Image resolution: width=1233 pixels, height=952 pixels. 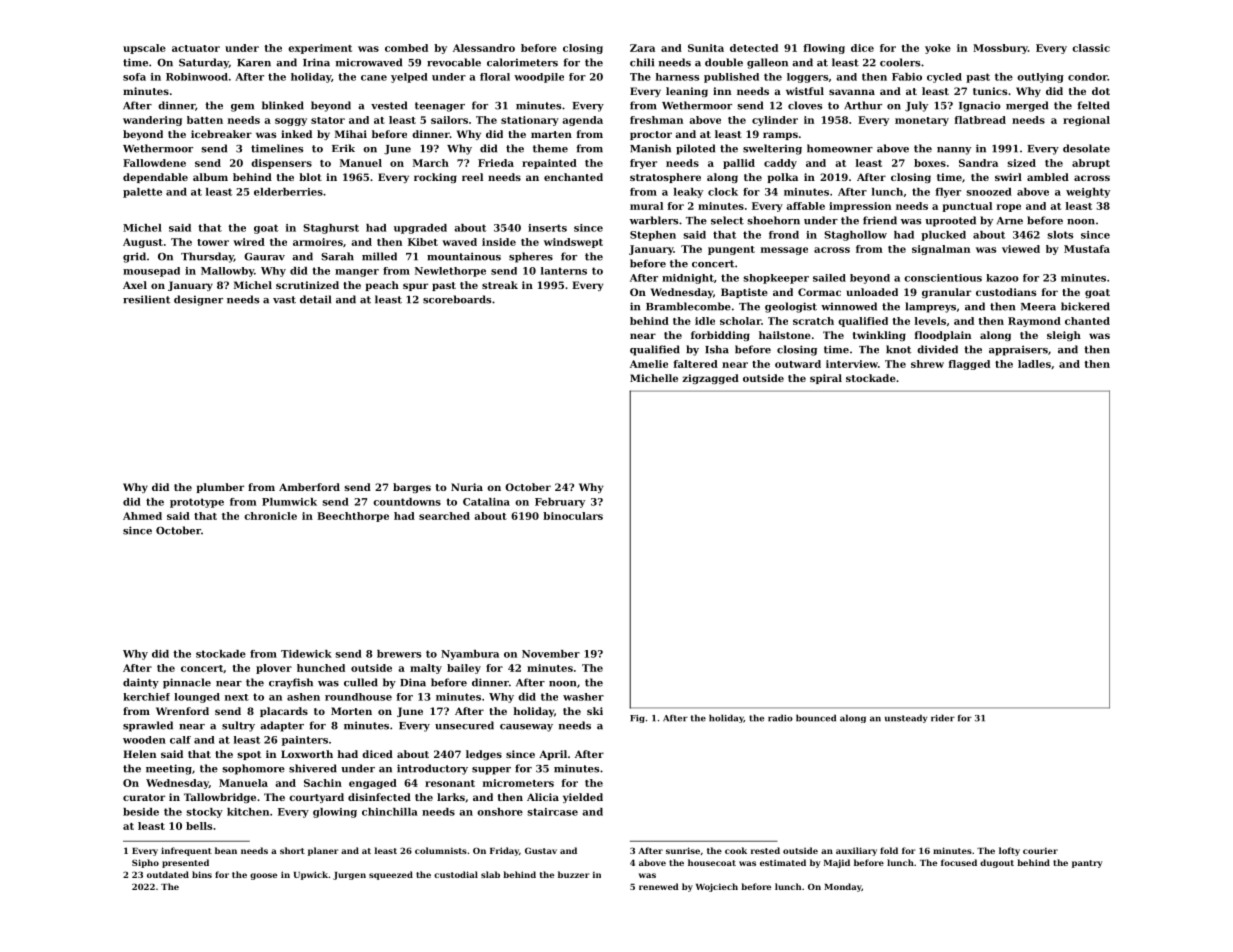 What do you see at coordinates (144, 49) in the page?
I see `upscale` at bounding box center [144, 49].
